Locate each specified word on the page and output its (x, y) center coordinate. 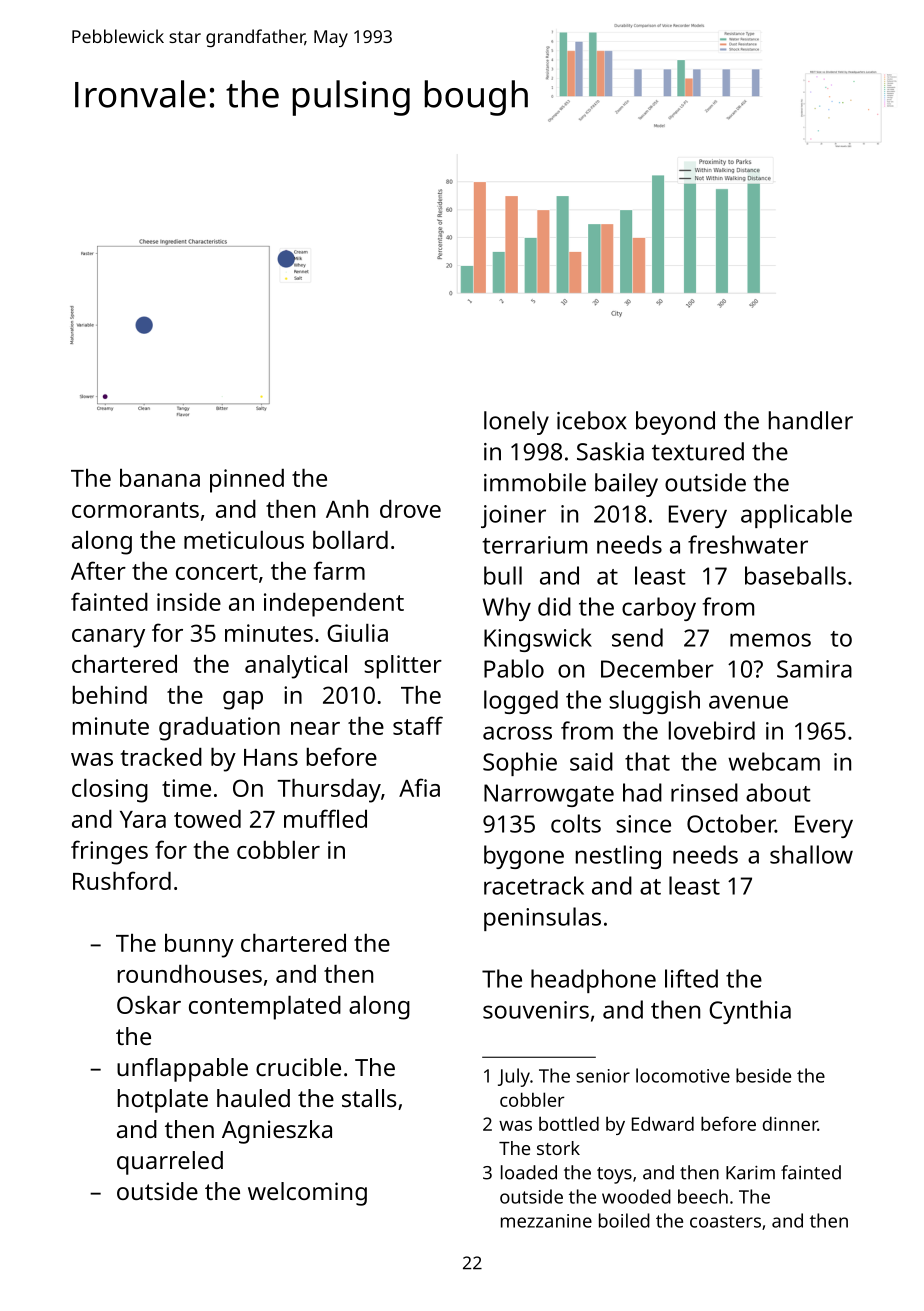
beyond (675, 423)
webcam (774, 761)
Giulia (357, 633)
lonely (516, 423)
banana (160, 478)
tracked (161, 757)
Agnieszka (277, 1132)
